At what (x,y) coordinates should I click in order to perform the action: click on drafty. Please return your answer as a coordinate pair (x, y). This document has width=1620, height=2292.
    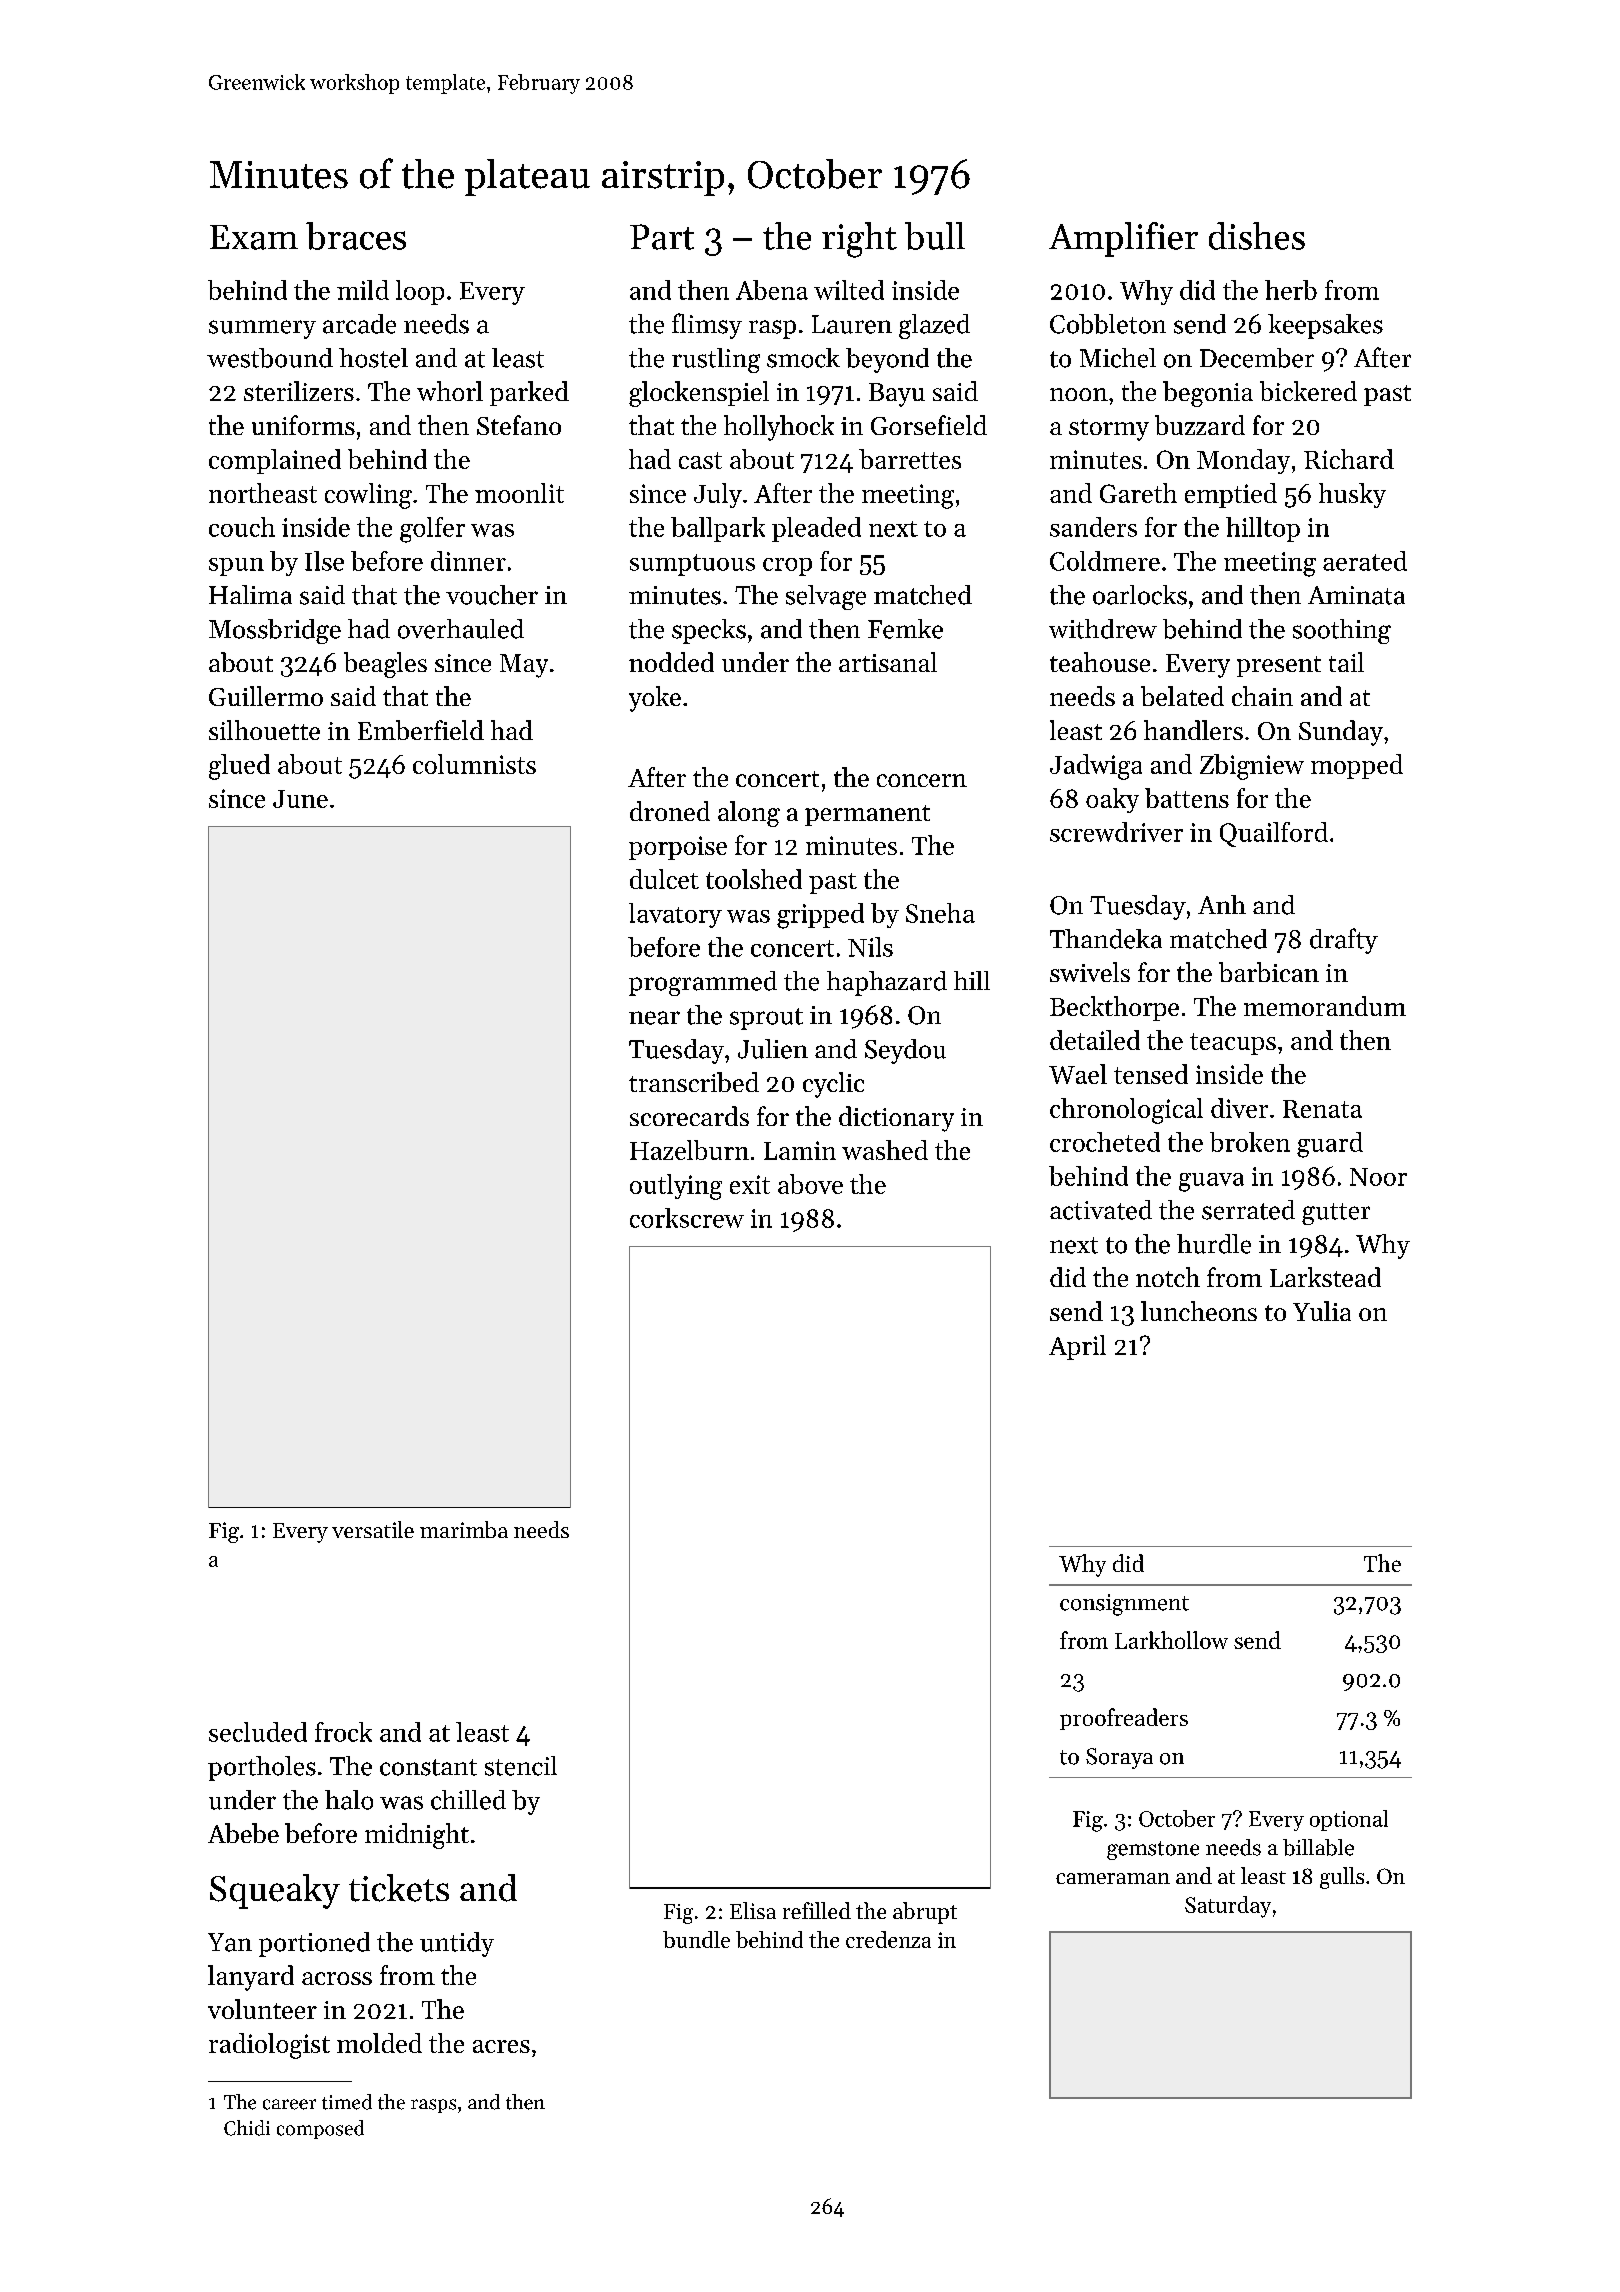
    Looking at the image, I should click on (1344, 941).
